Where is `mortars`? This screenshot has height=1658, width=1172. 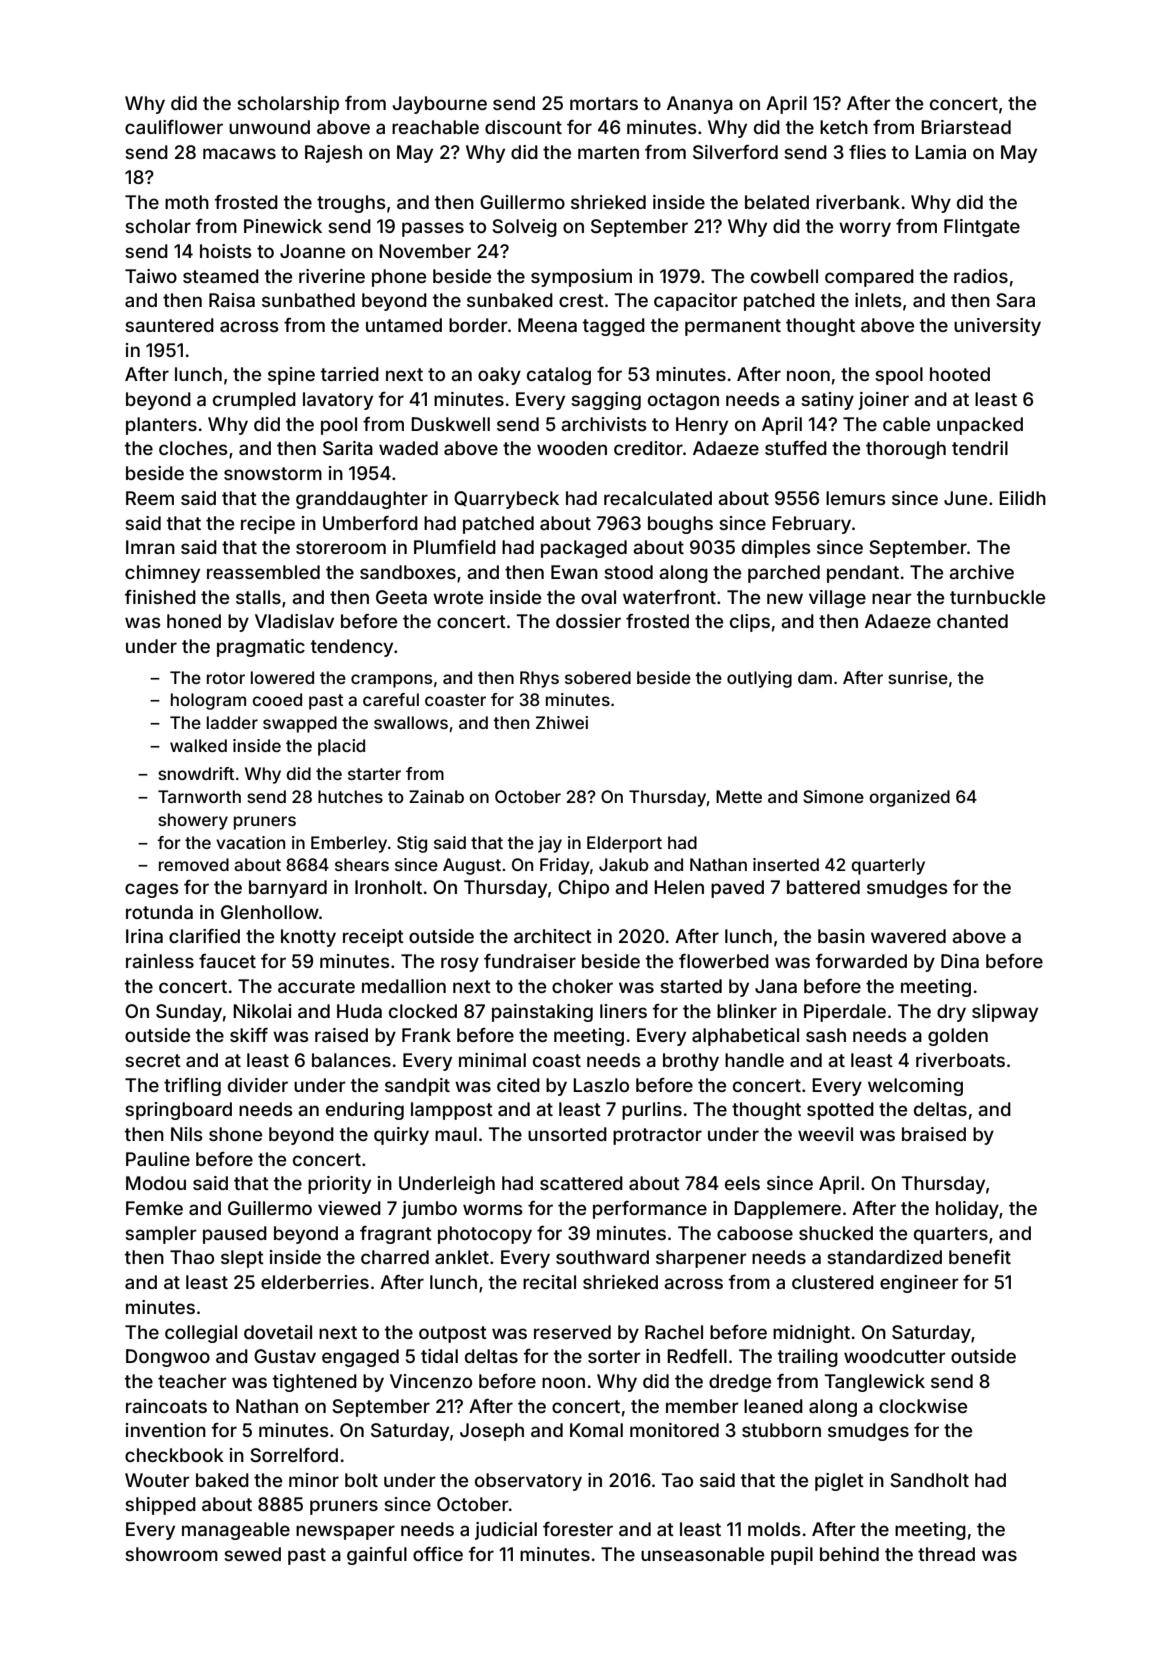
mortars is located at coordinates (604, 103).
